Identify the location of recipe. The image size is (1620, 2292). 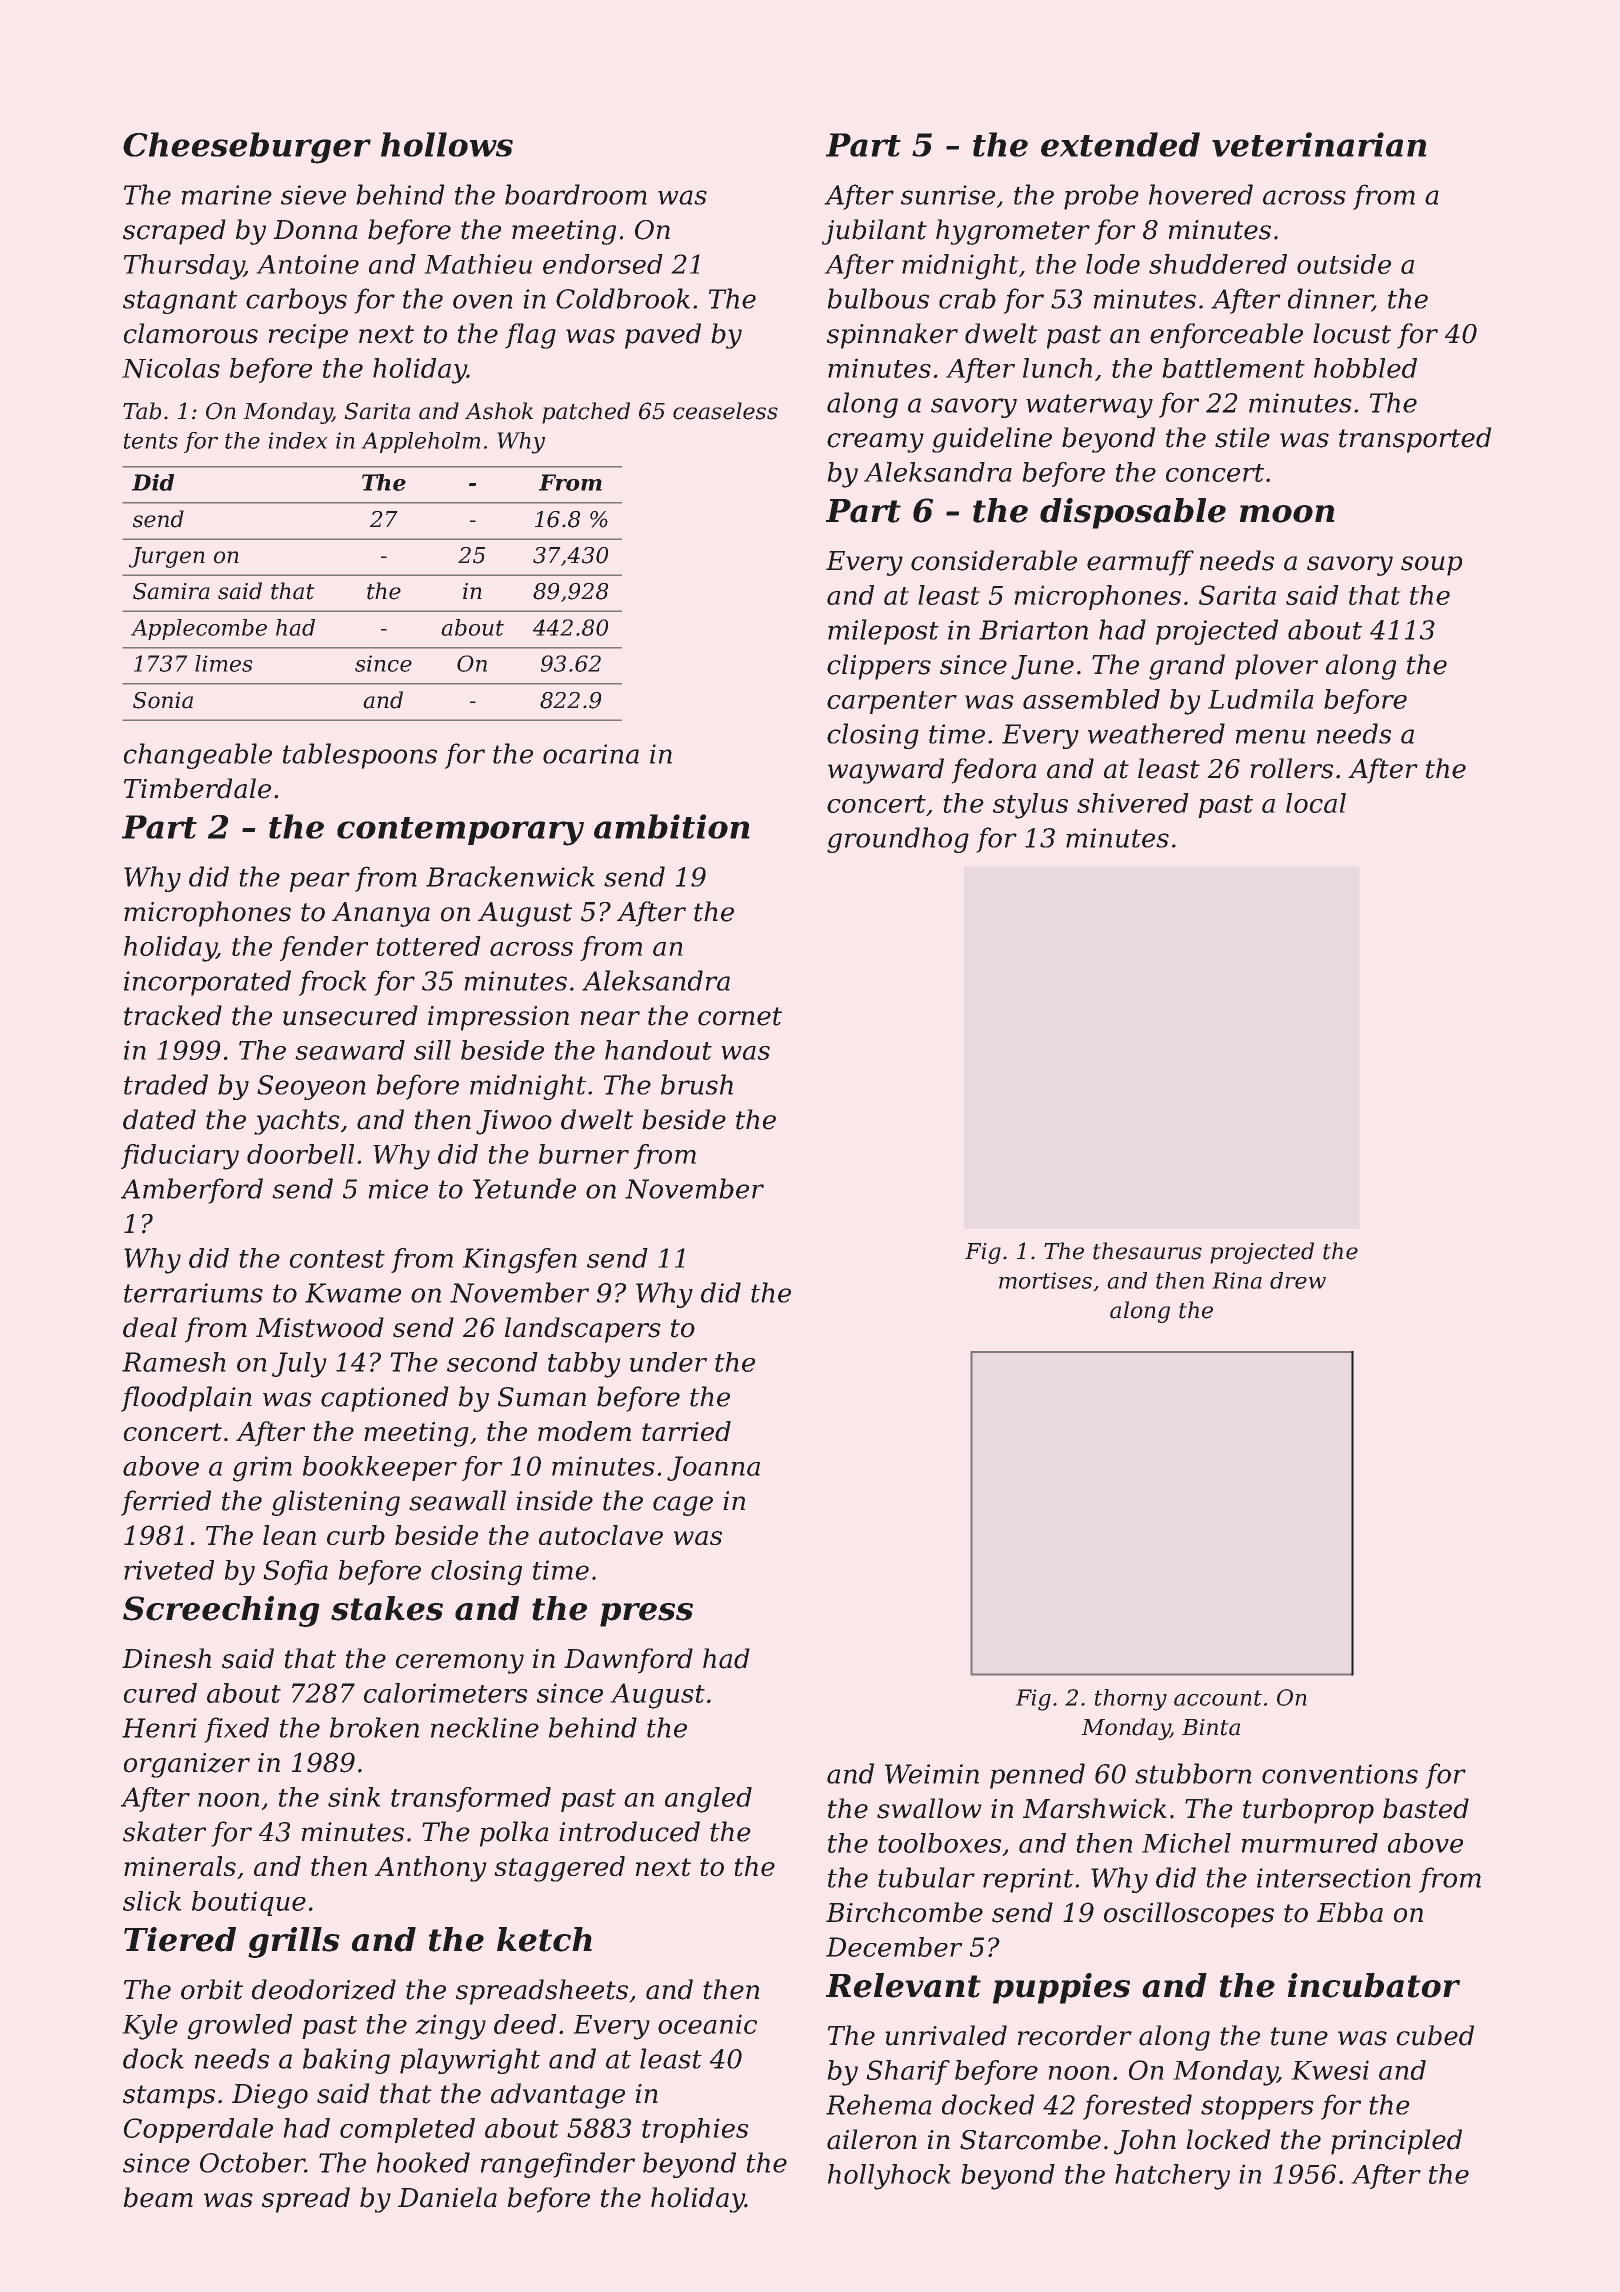
(308, 336).
